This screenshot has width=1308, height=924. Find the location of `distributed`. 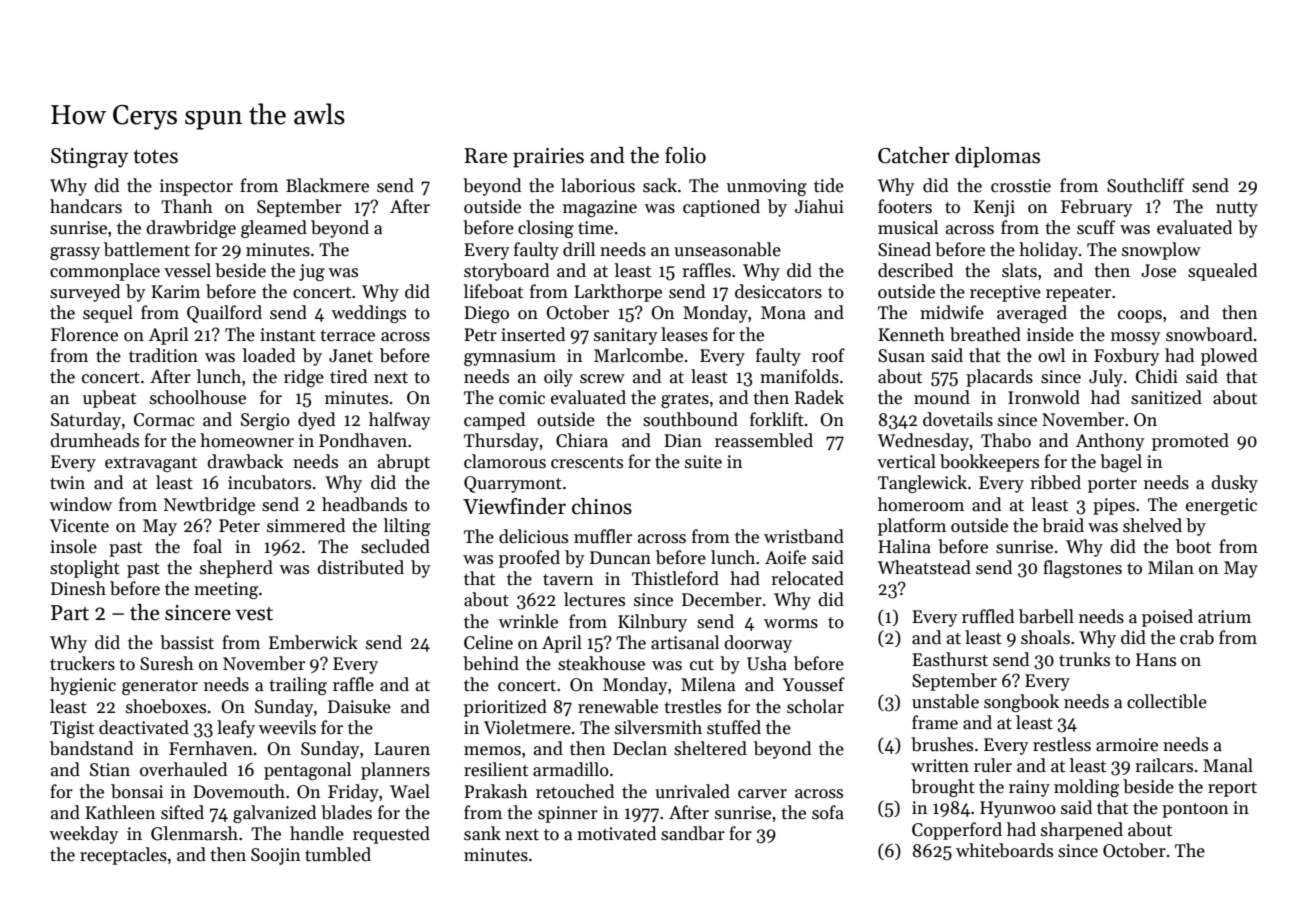

distributed is located at coordinates (360, 567).
